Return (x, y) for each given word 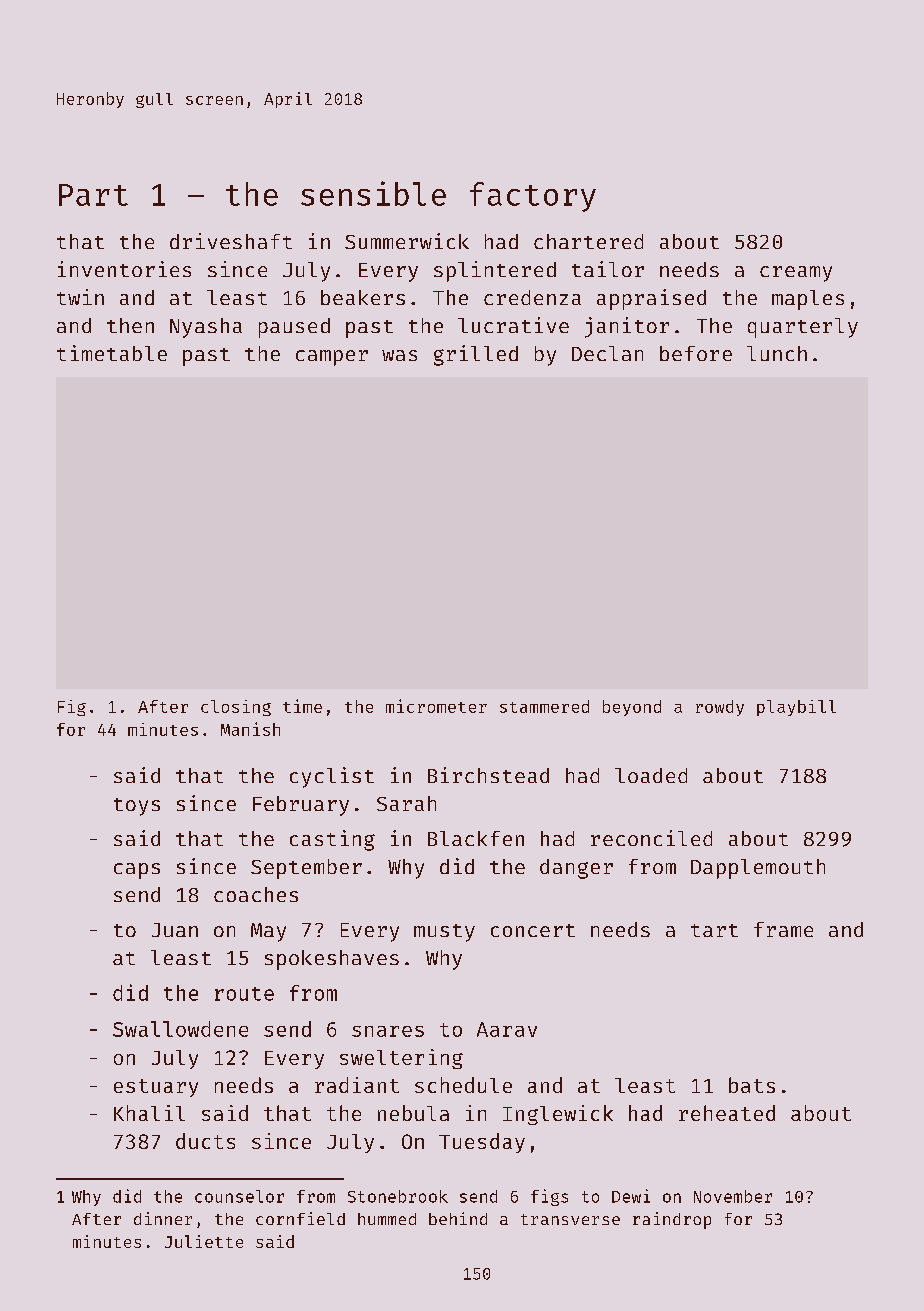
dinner (163, 1218)
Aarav (507, 1029)
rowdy (720, 708)
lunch (777, 353)
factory (533, 197)
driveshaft (231, 241)
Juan (175, 930)
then (130, 325)
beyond (632, 708)
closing (236, 708)
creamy (796, 274)
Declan (607, 353)
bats (752, 1085)
